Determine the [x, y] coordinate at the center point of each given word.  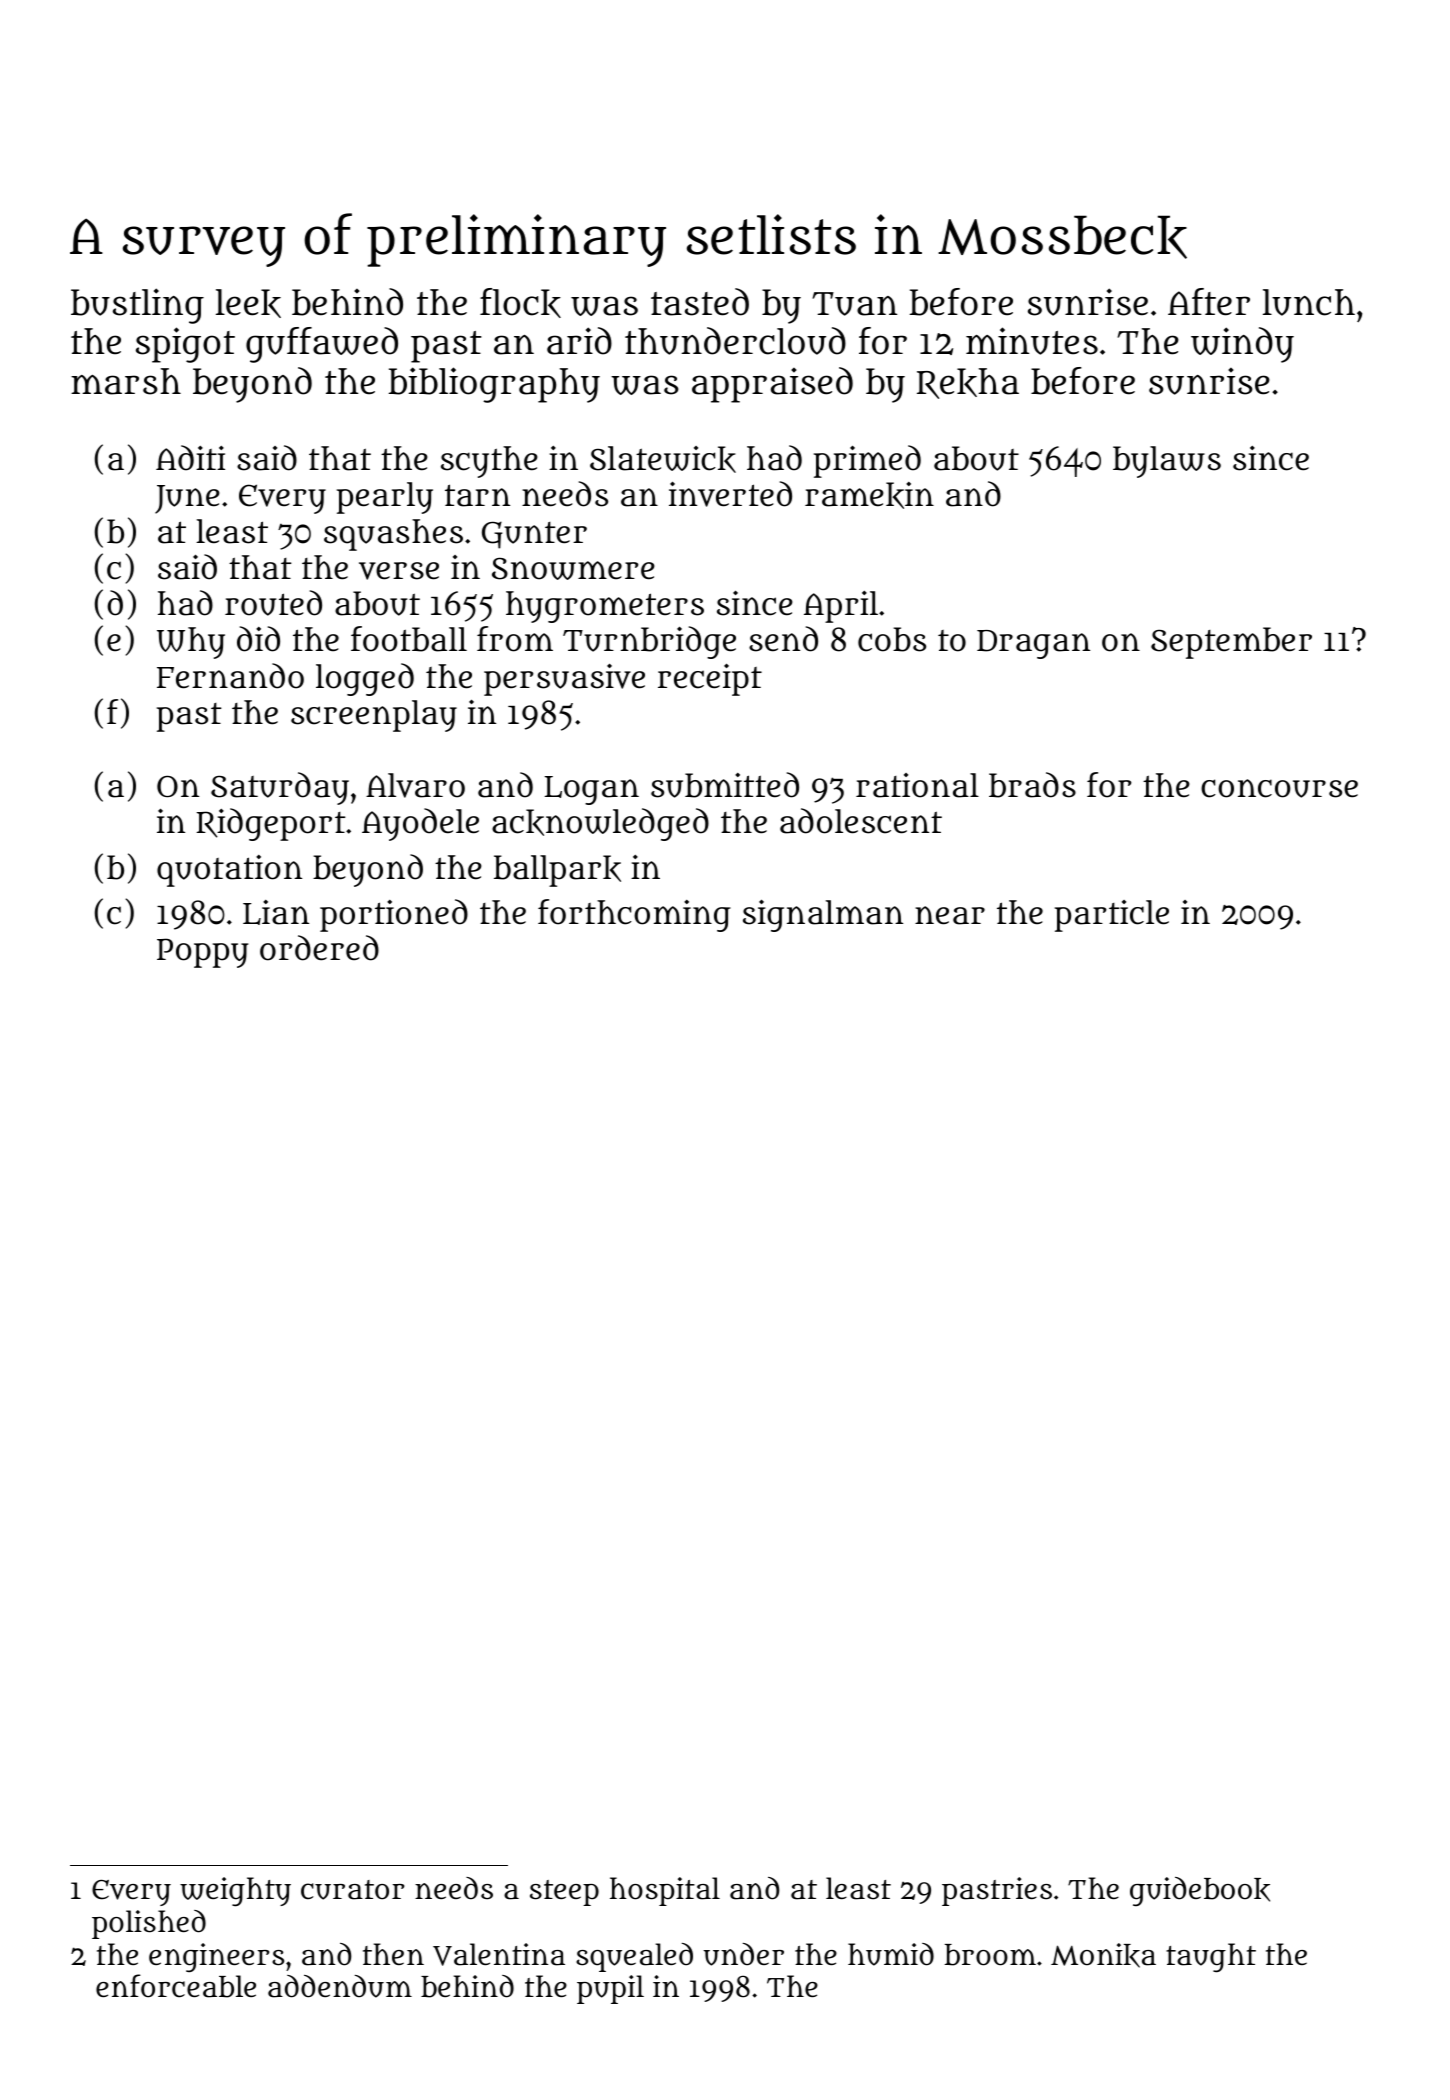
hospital [665, 1891]
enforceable [176, 1986]
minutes [1032, 341]
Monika [1103, 1955]
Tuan [855, 304]
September [1231, 643]
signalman [823, 915]
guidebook [1200, 1891]
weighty [235, 1892]
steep [564, 1893]
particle [1112, 916]
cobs [892, 639]
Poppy [202, 953]
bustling [137, 306]
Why [191, 643]
